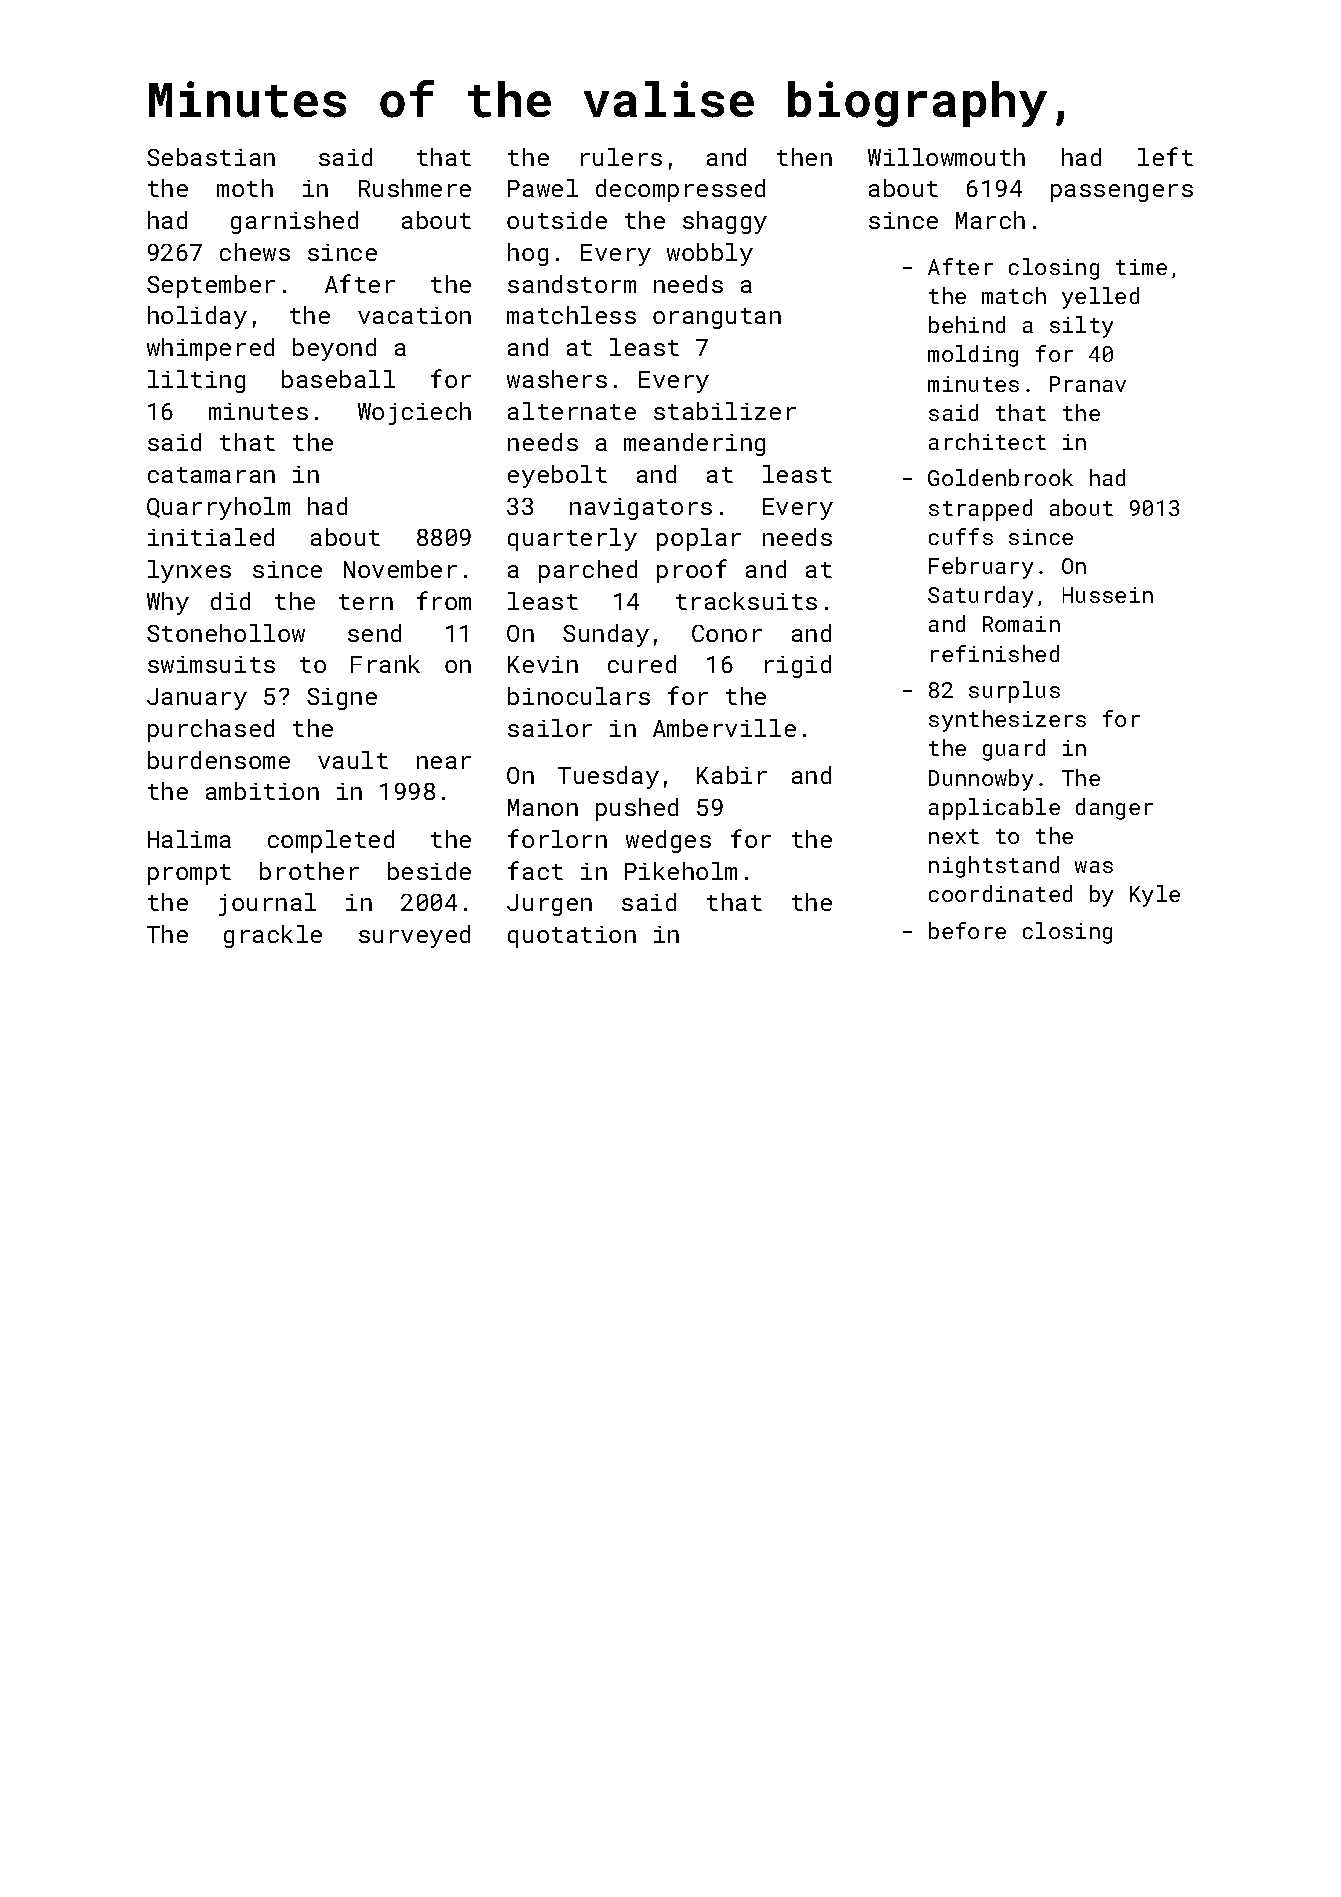 The image size is (1341, 1897). I want to click on Goldenbrook, so click(1000, 477).
